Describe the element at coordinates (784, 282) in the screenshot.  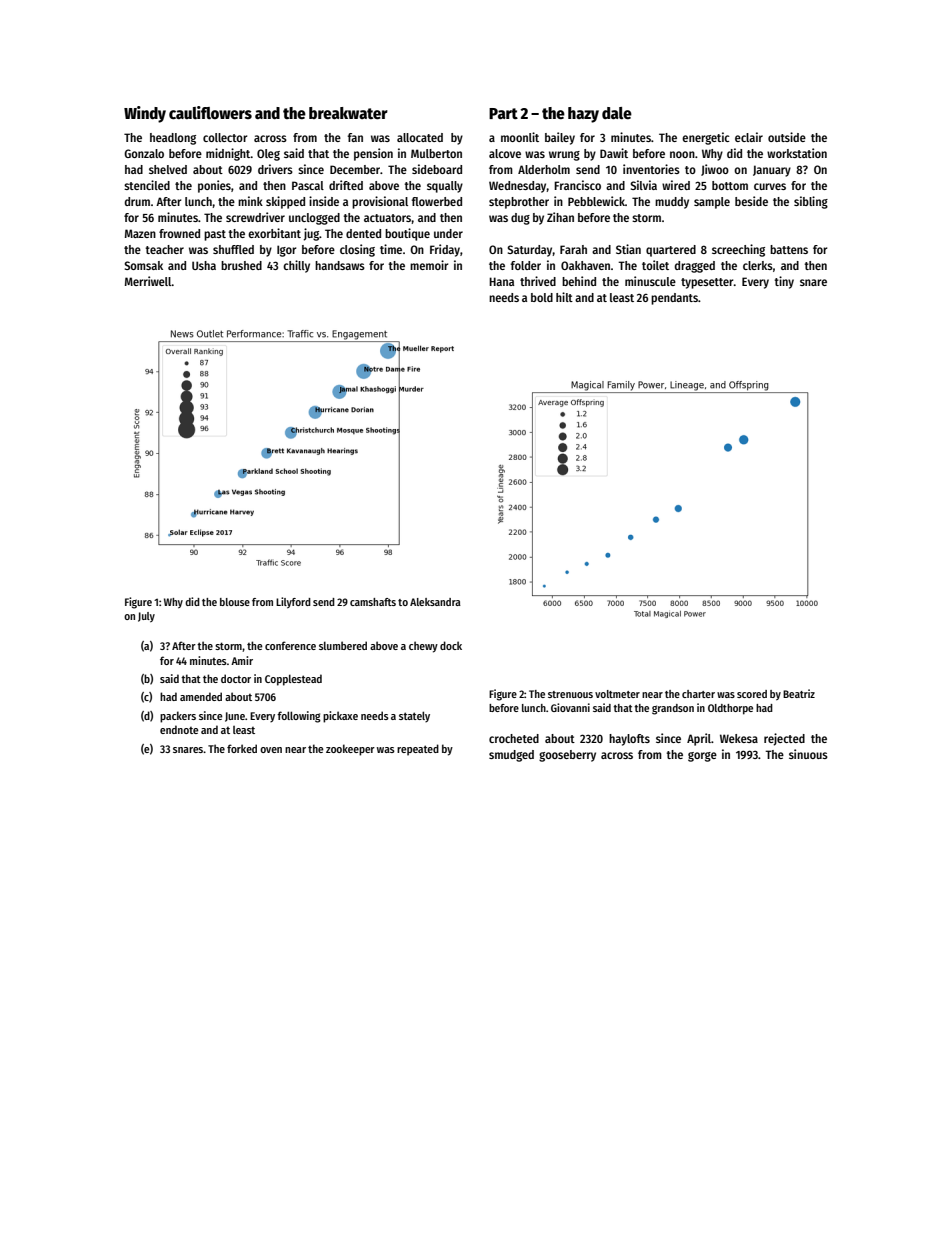
I see `tiny` at that location.
